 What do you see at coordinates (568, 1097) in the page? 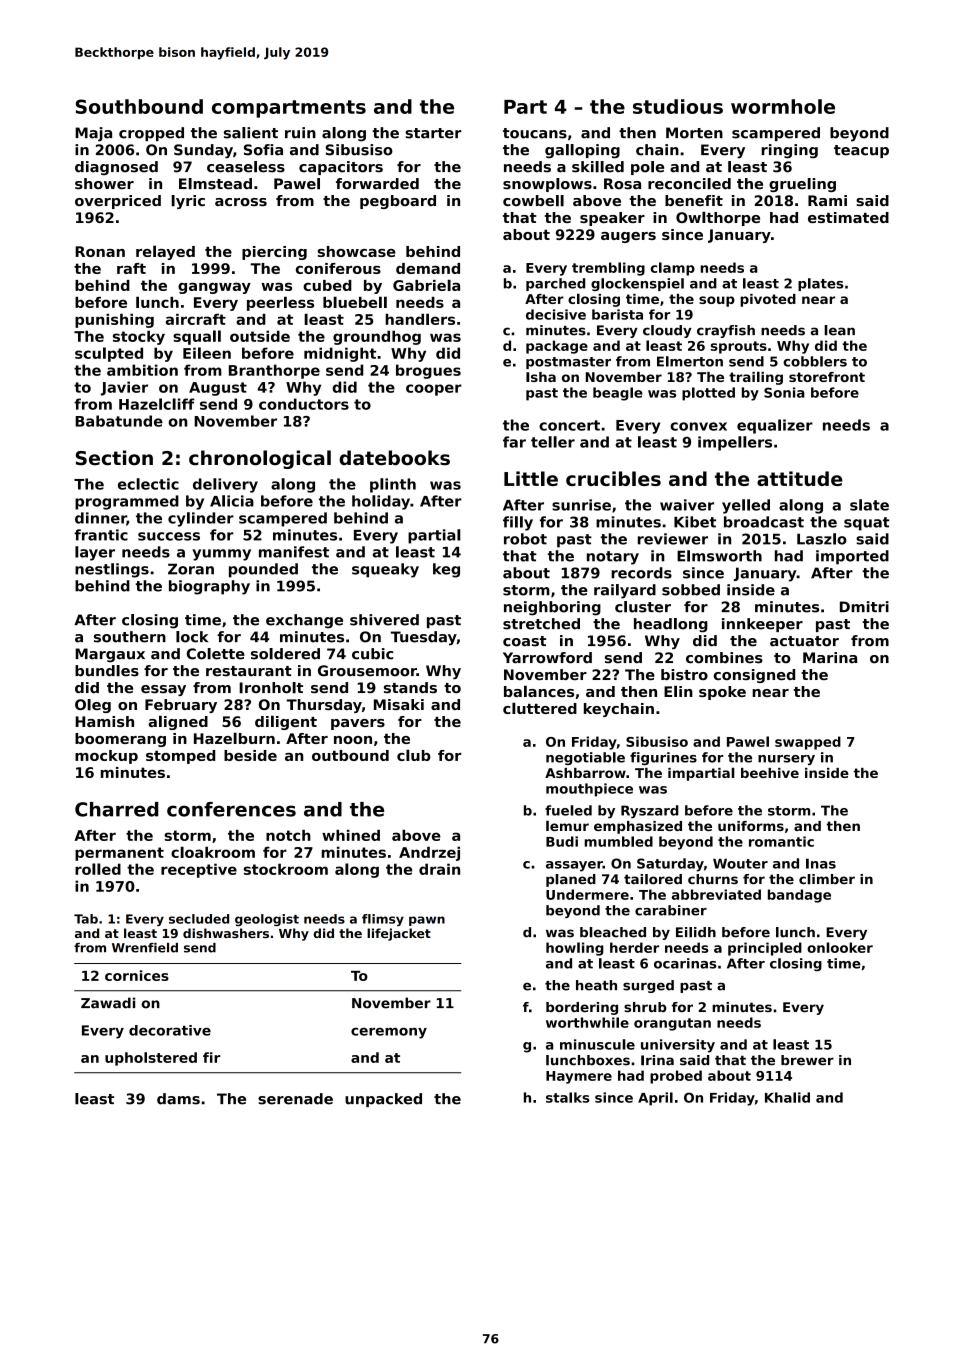
I see `stalks` at bounding box center [568, 1097].
